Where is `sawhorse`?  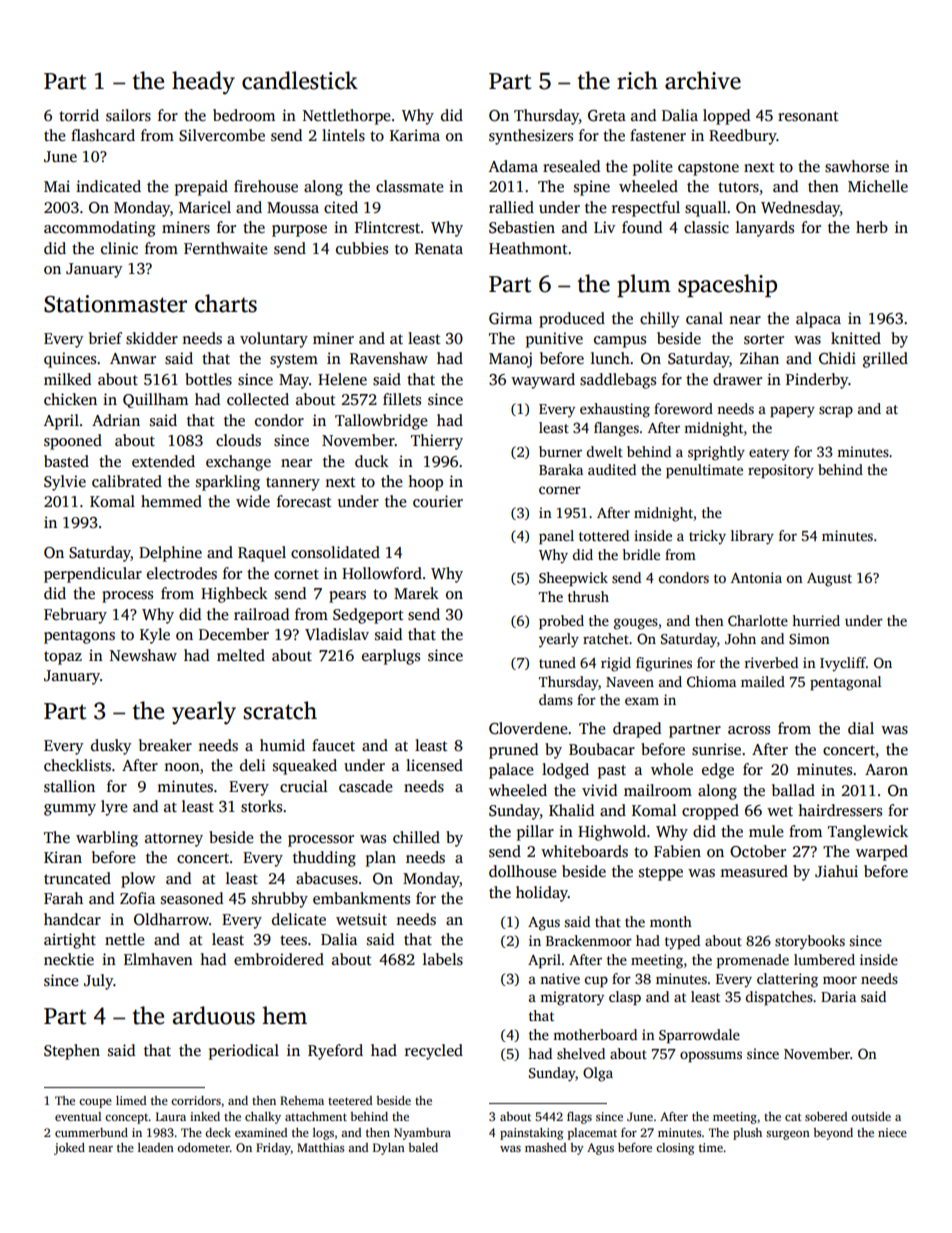
sawhorse is located at coordinates (857, 166).
